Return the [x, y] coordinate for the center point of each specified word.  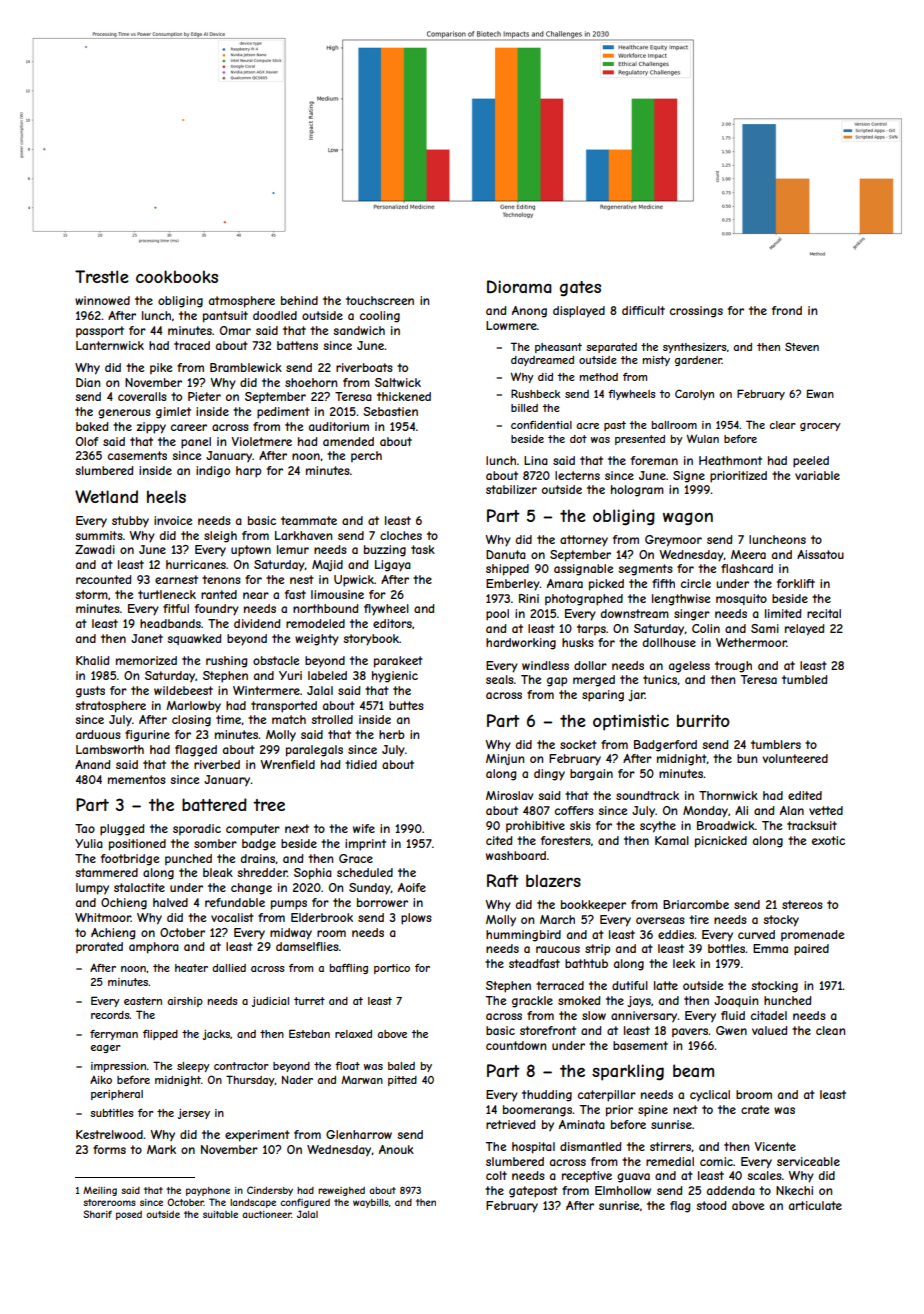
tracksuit [812, 825]
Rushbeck [535, 393]
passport [100, 332]
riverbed [217, 764]
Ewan [820, 393]
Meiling [100, 1191]
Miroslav [509, 795]
